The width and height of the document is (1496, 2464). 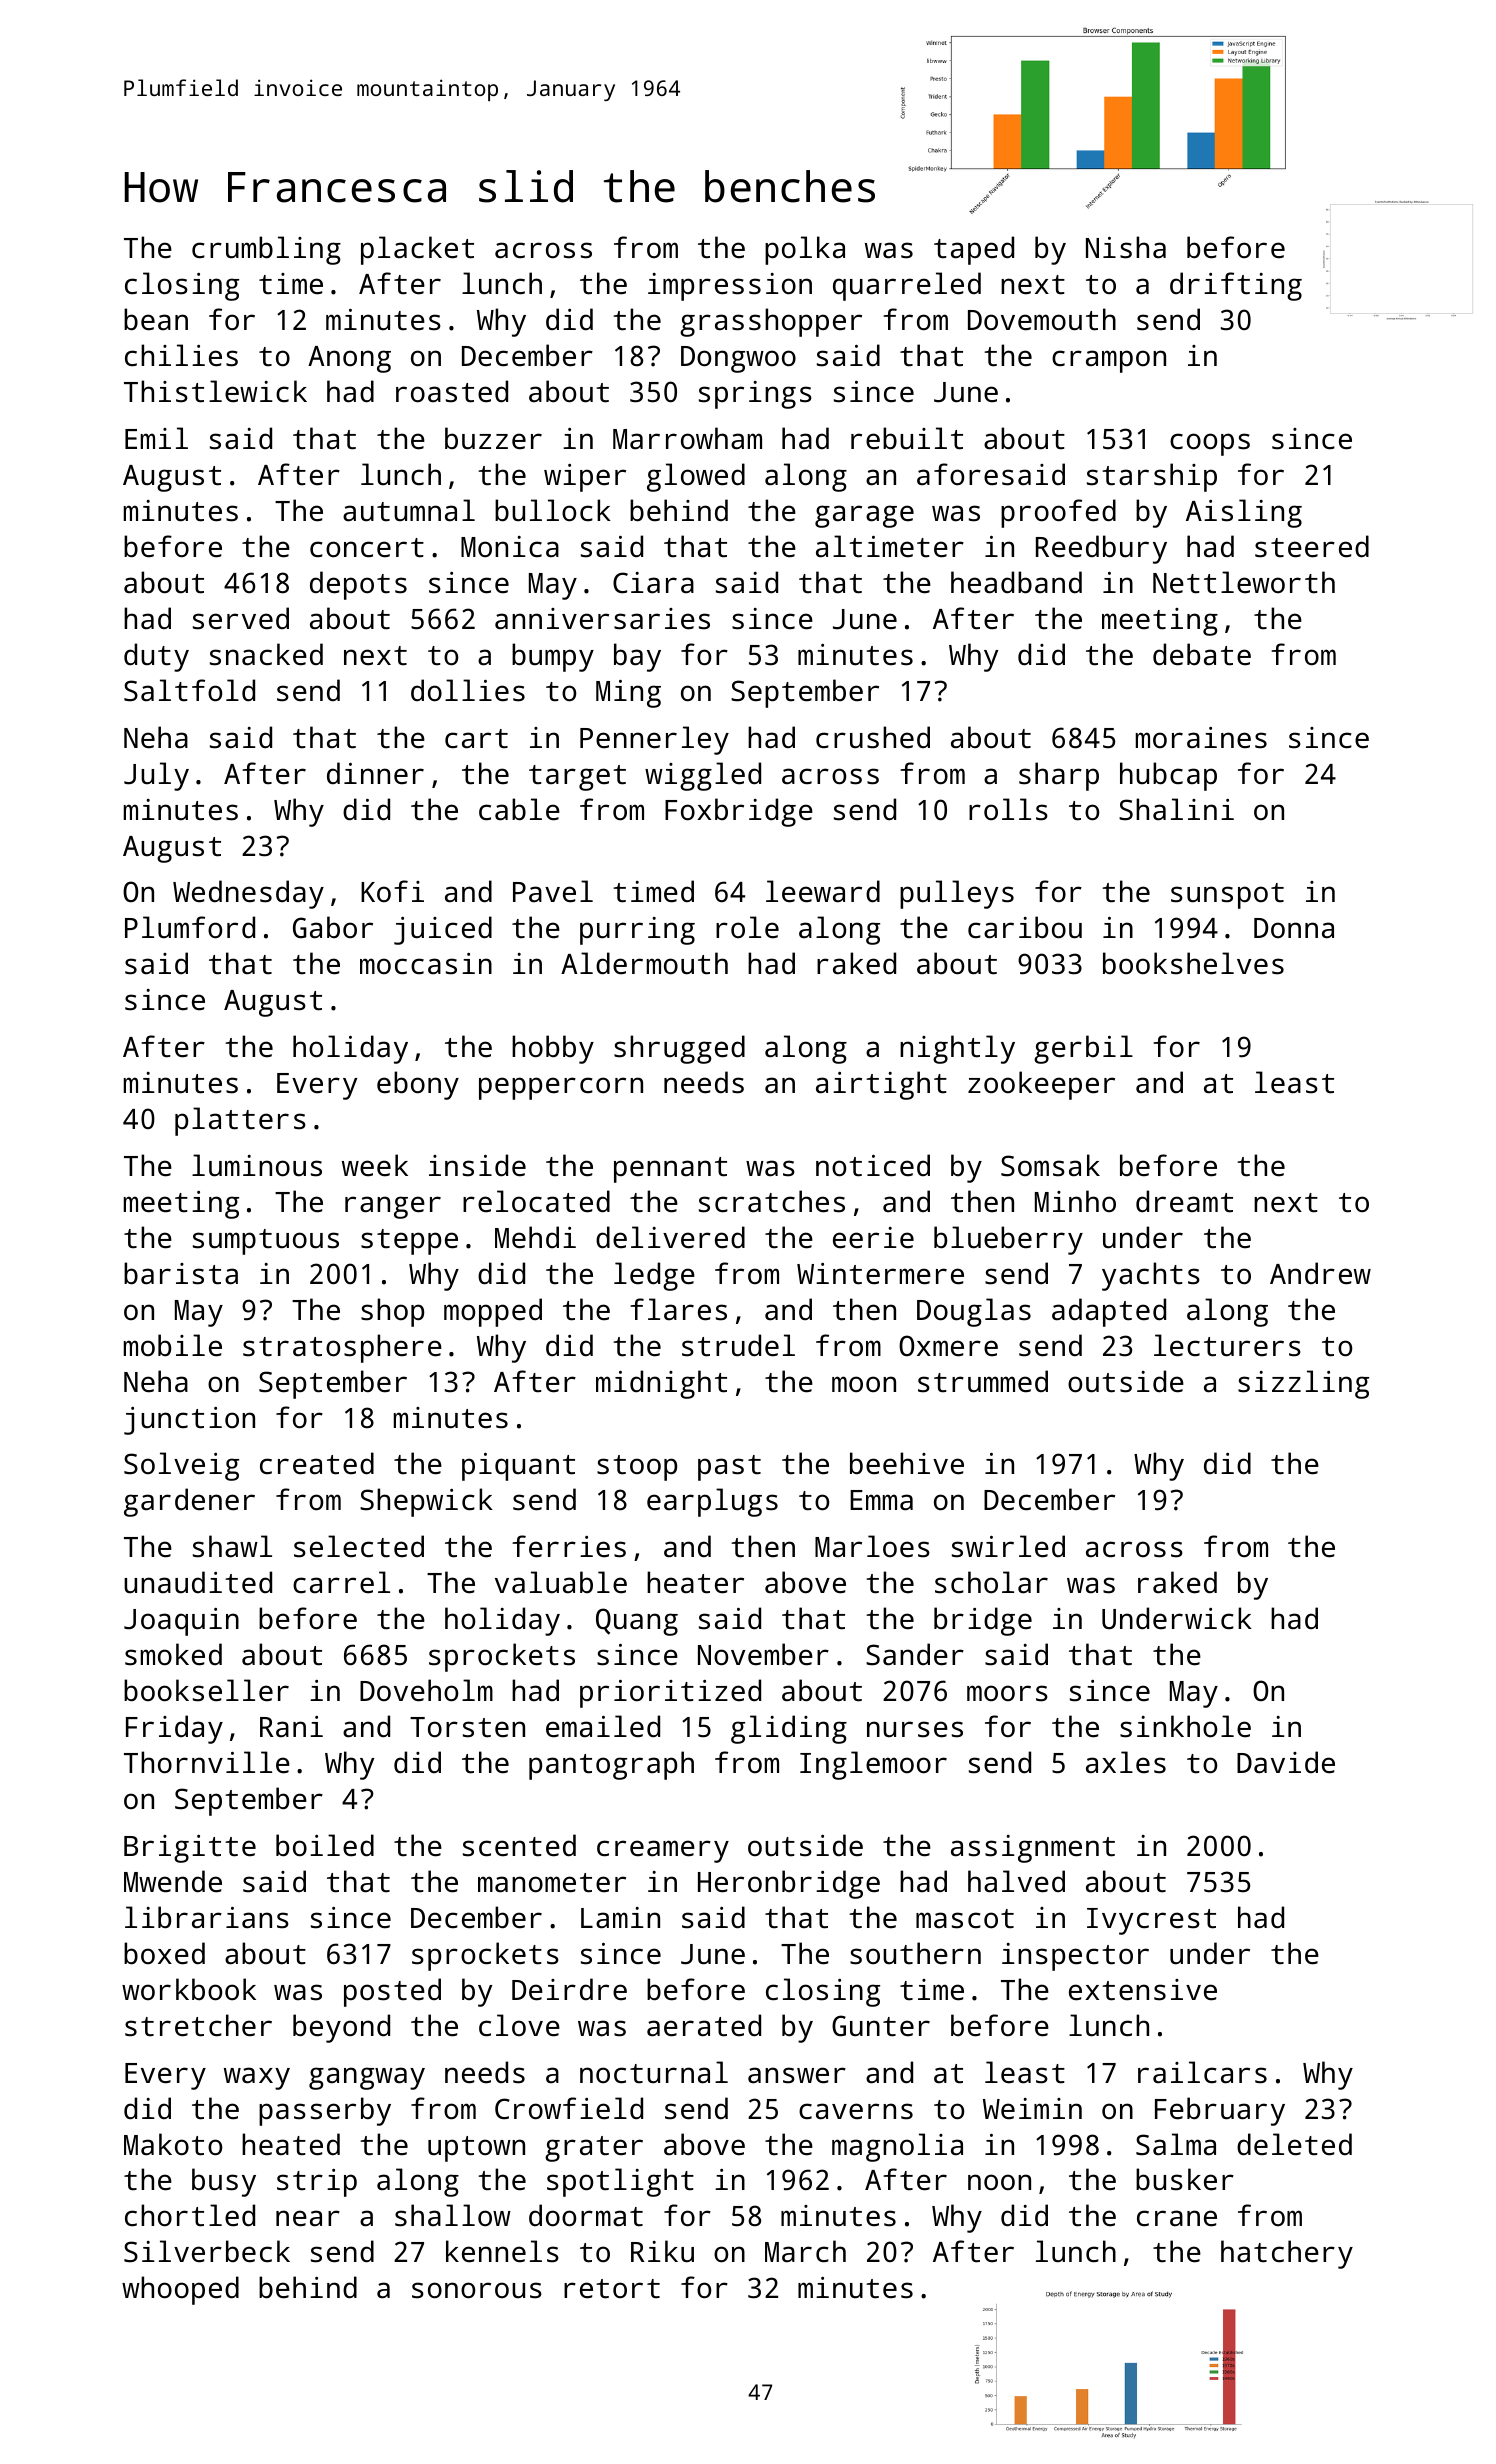 What do you see at coordinates (1151, 1276) in the document?
I see `yachts` at bounding box center [1151, 1276].
